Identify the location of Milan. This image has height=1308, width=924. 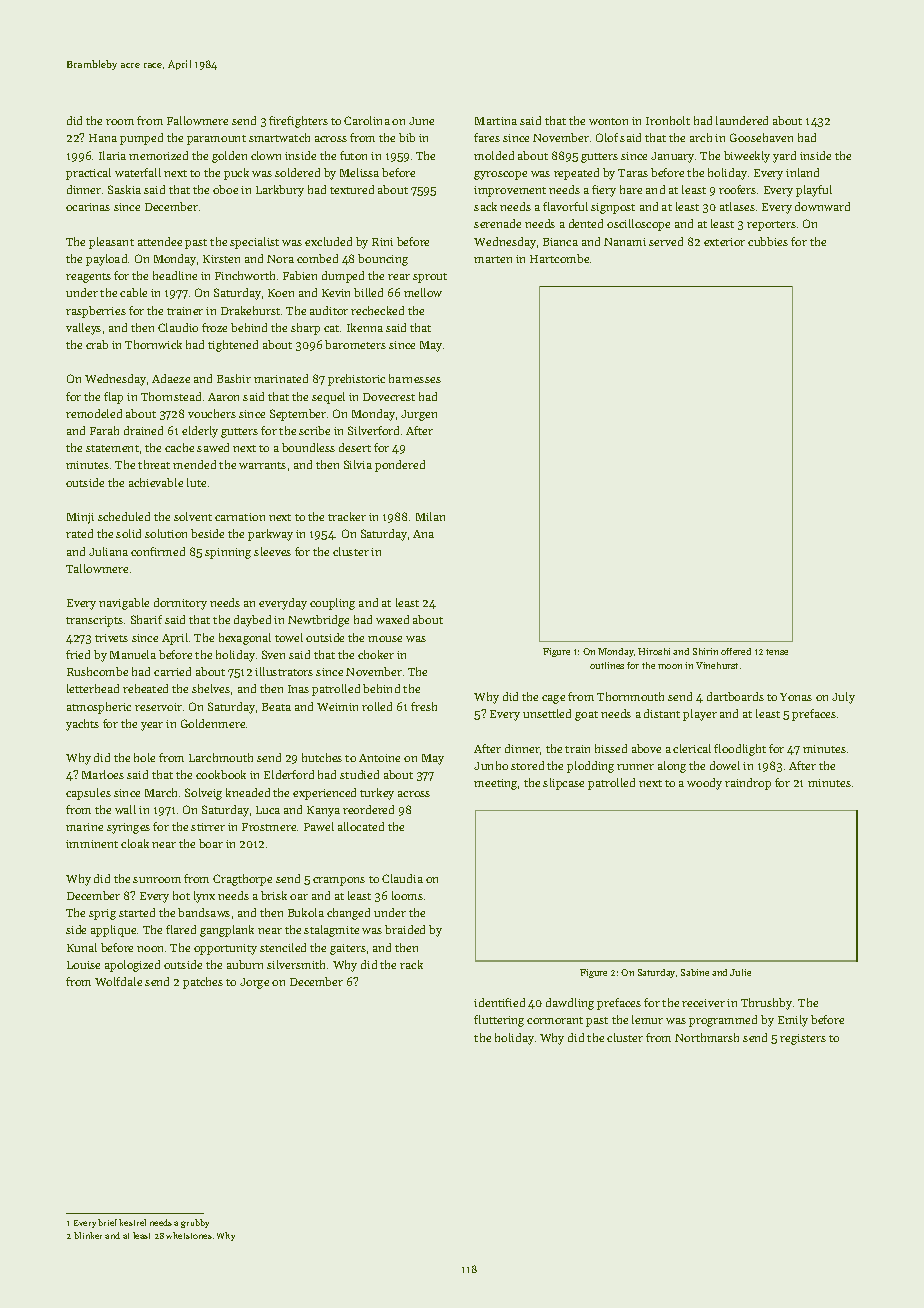
(430, 516).
